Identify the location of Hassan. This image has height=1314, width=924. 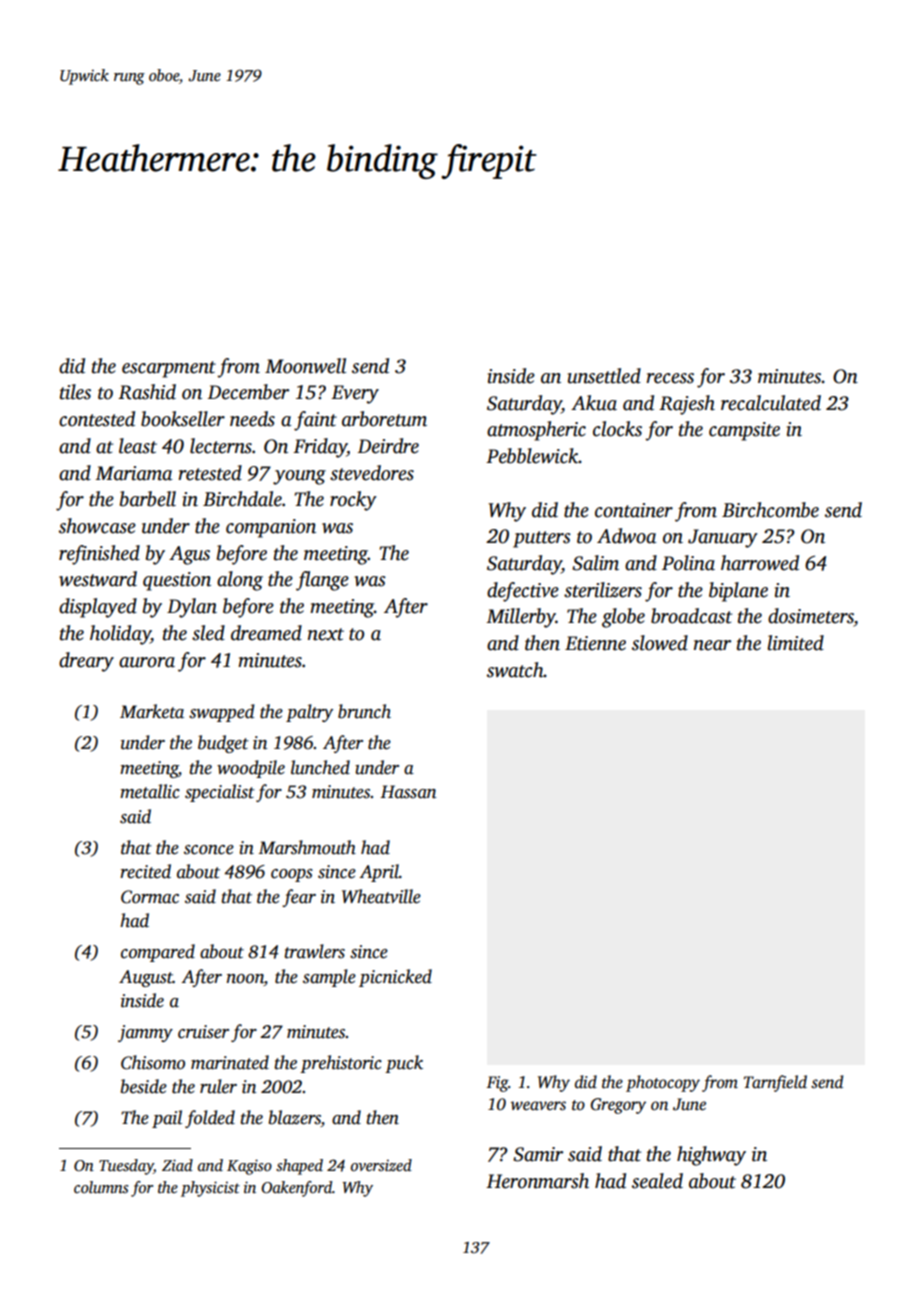
(408, 792).
